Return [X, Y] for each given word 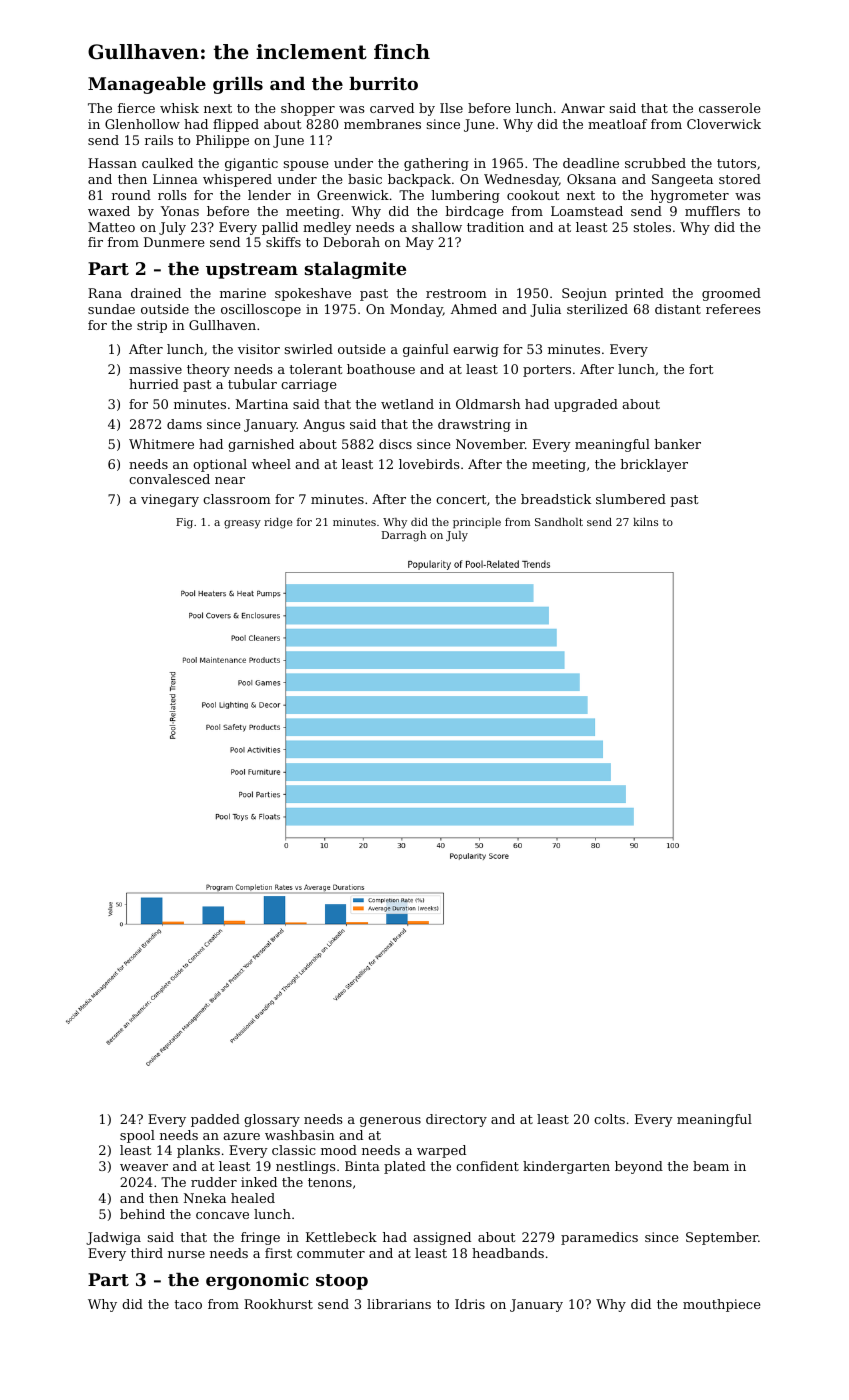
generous [390, 1122]
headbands [508, 1253]
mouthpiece [721, 1305]
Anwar [583, 108]
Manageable [147, 85]
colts [609, 1119]
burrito [383, 83]
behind [142, 1214]
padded [215, 1120]
